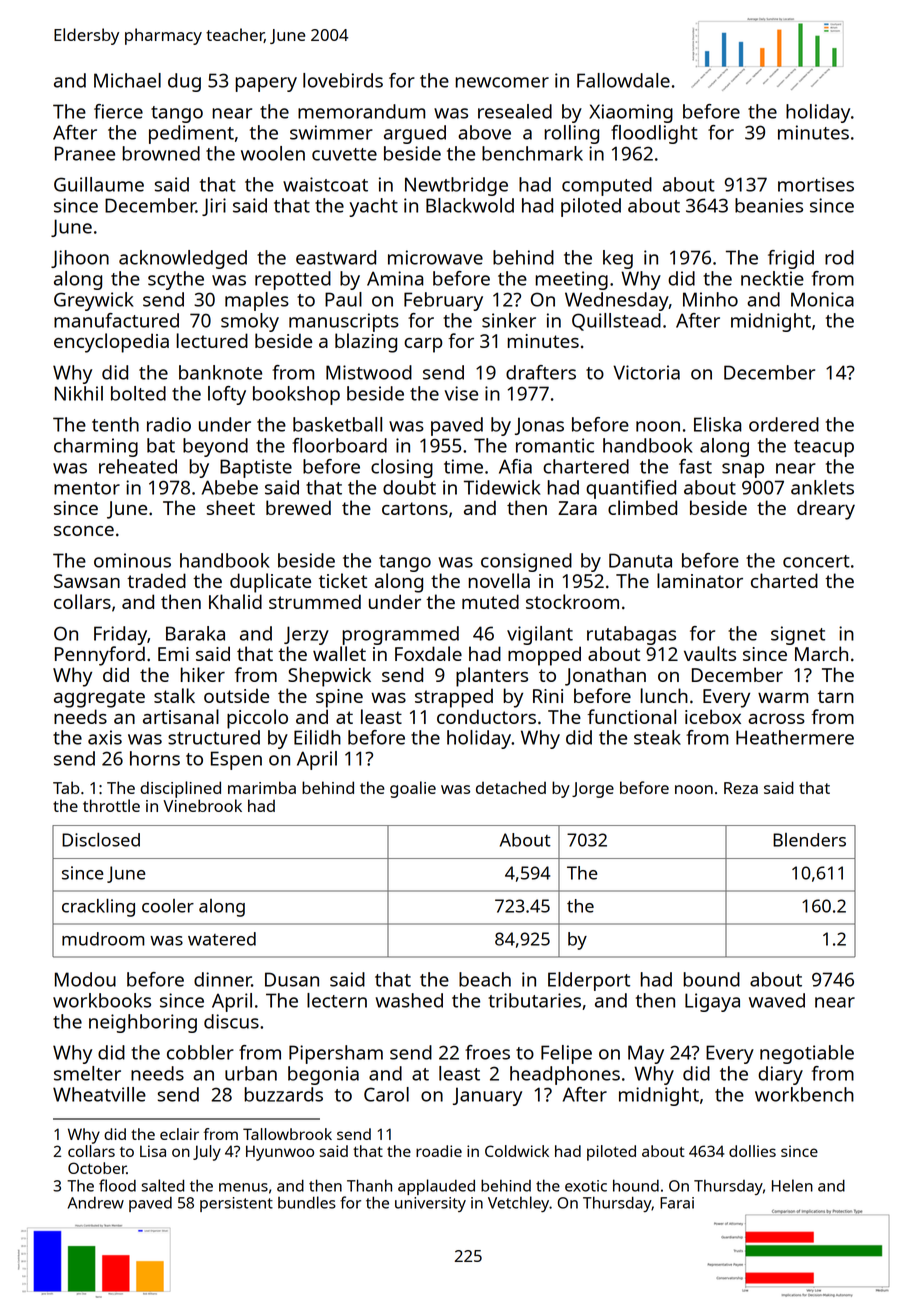  I want to click on memorandum, so click(361, 111).
